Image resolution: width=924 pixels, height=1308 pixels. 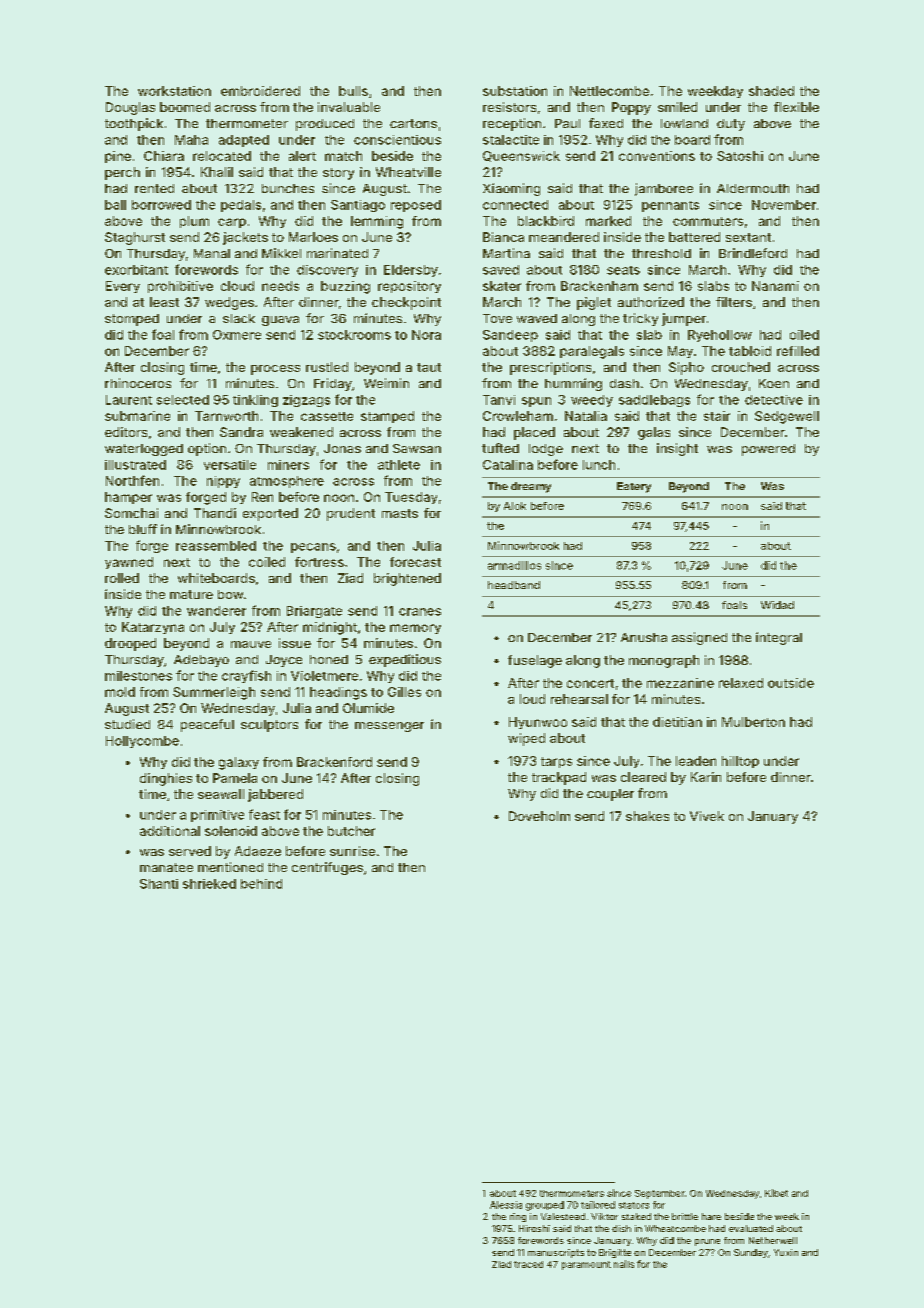 I want to click on traced, so click(x=528, y=1264).
